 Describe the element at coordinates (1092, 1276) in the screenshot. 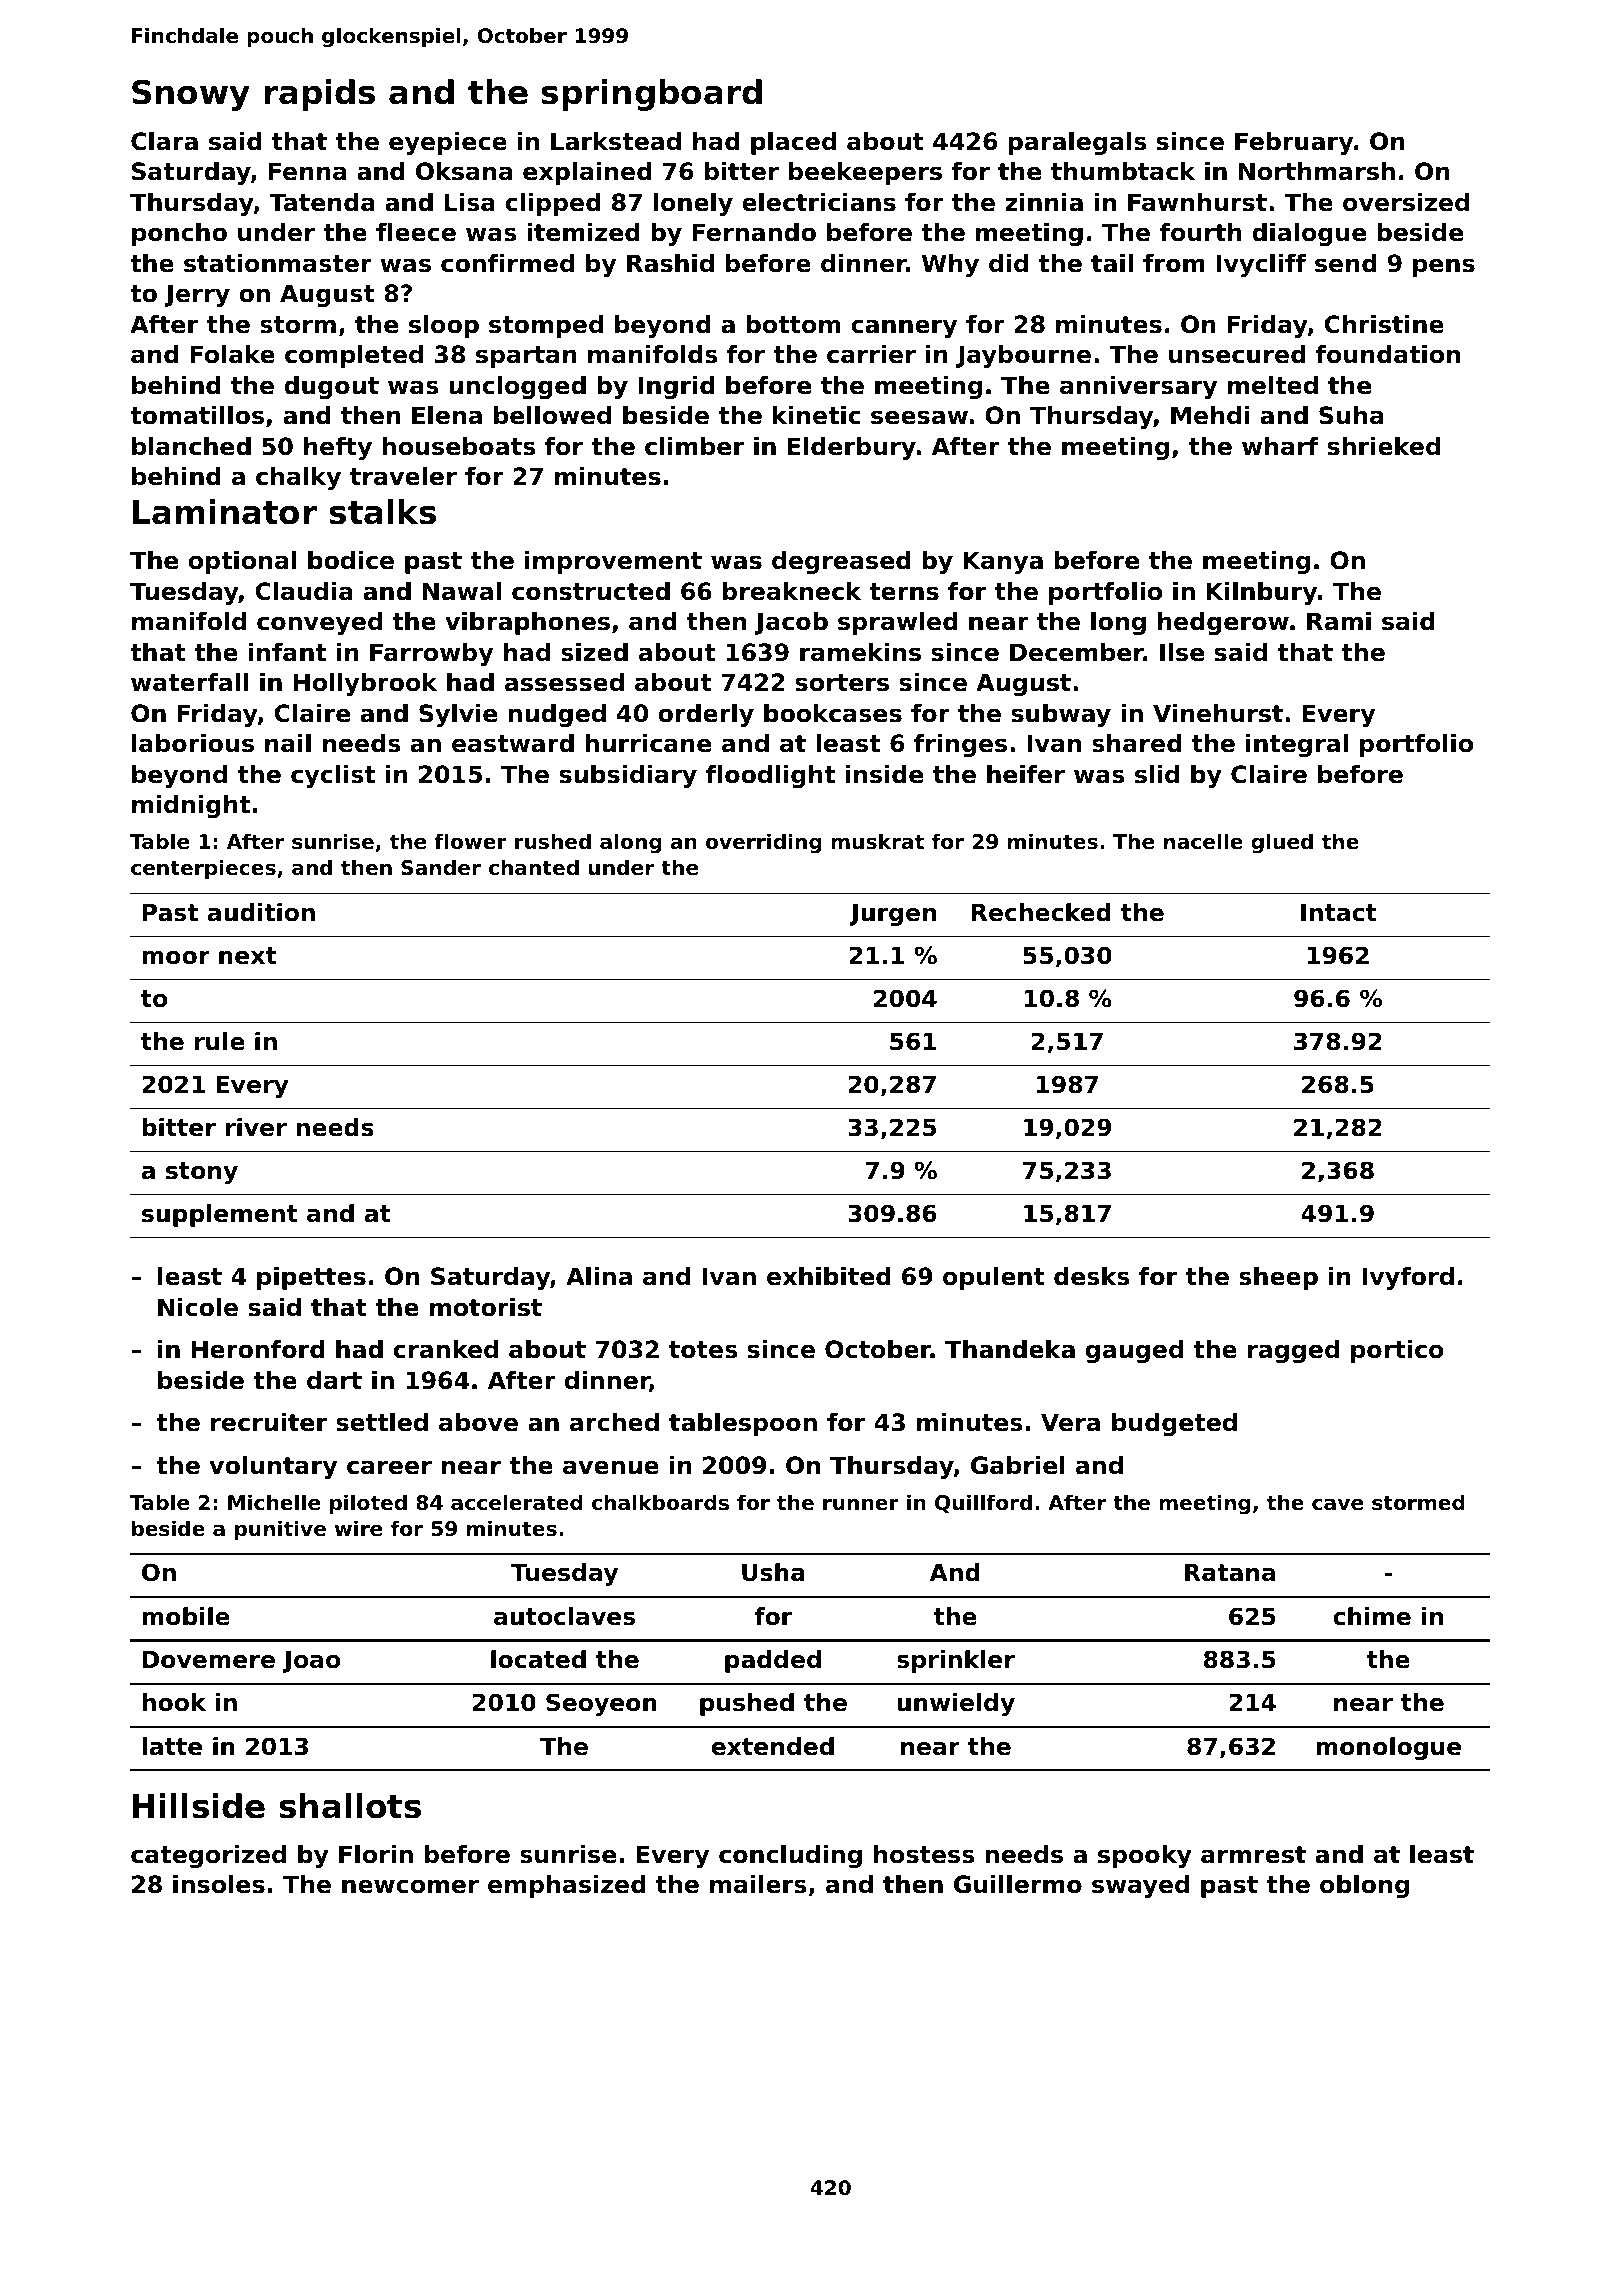

I see `desks` at that location.
